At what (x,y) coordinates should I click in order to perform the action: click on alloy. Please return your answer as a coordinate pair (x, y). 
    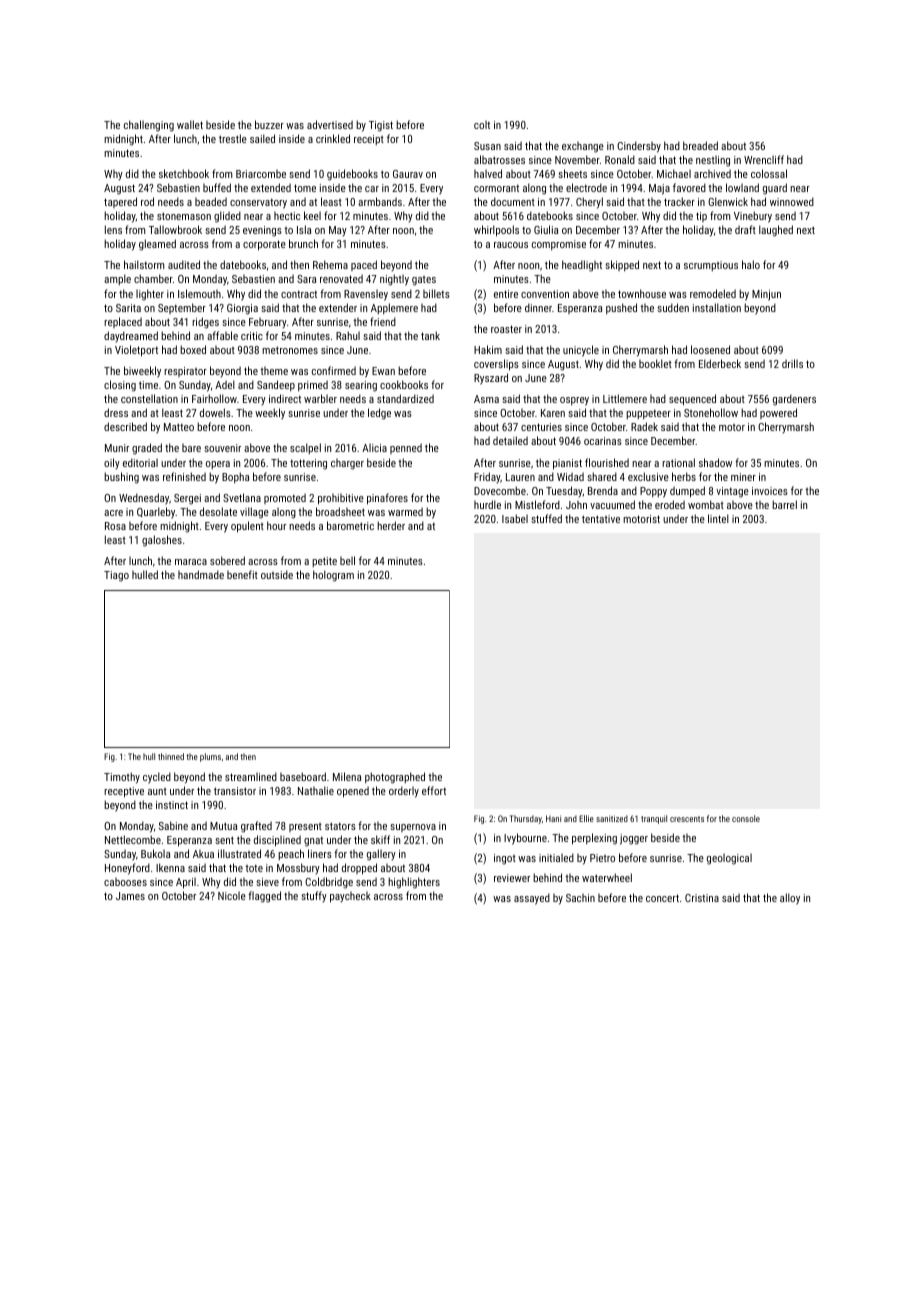
    Looking at the image, I should click on (790, 899).
